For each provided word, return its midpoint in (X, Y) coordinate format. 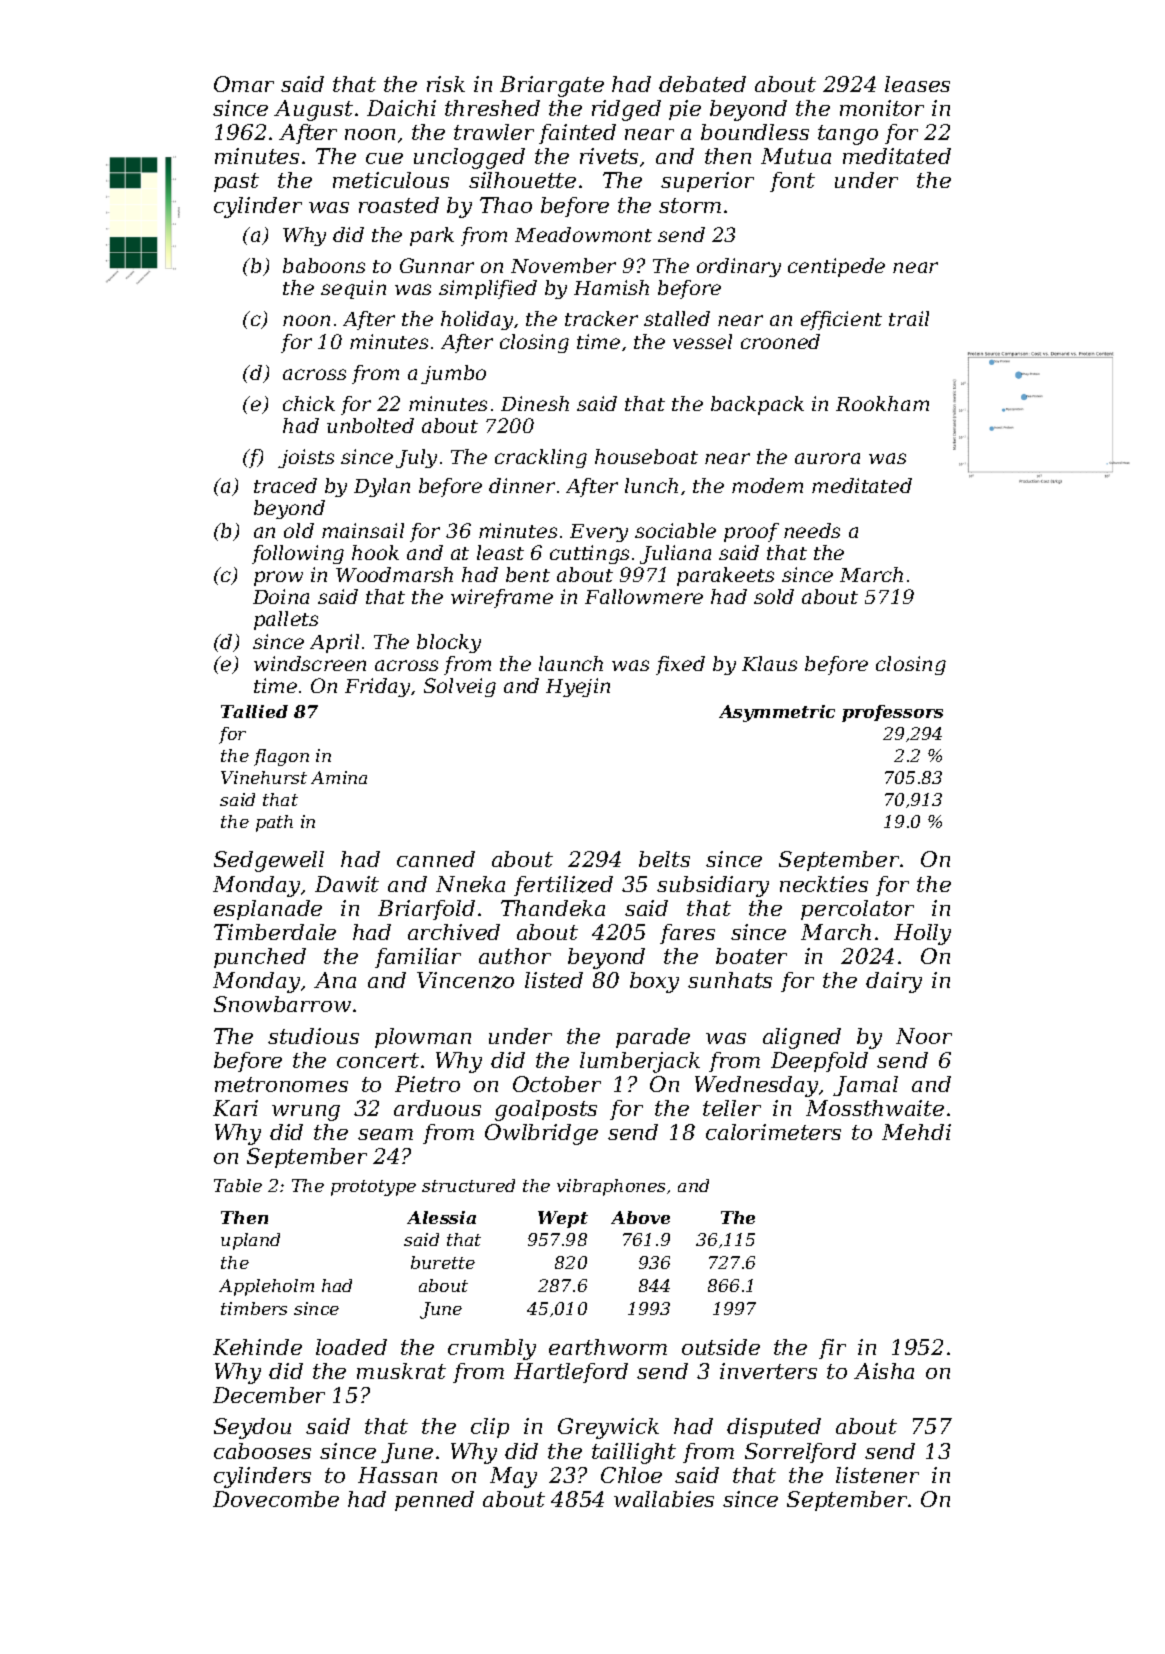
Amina (339, 777)
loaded (351, 1347)
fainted (577, 134)
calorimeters (773, 1132)
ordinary (739, 267)
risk (446, 84)
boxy (654, 982)
